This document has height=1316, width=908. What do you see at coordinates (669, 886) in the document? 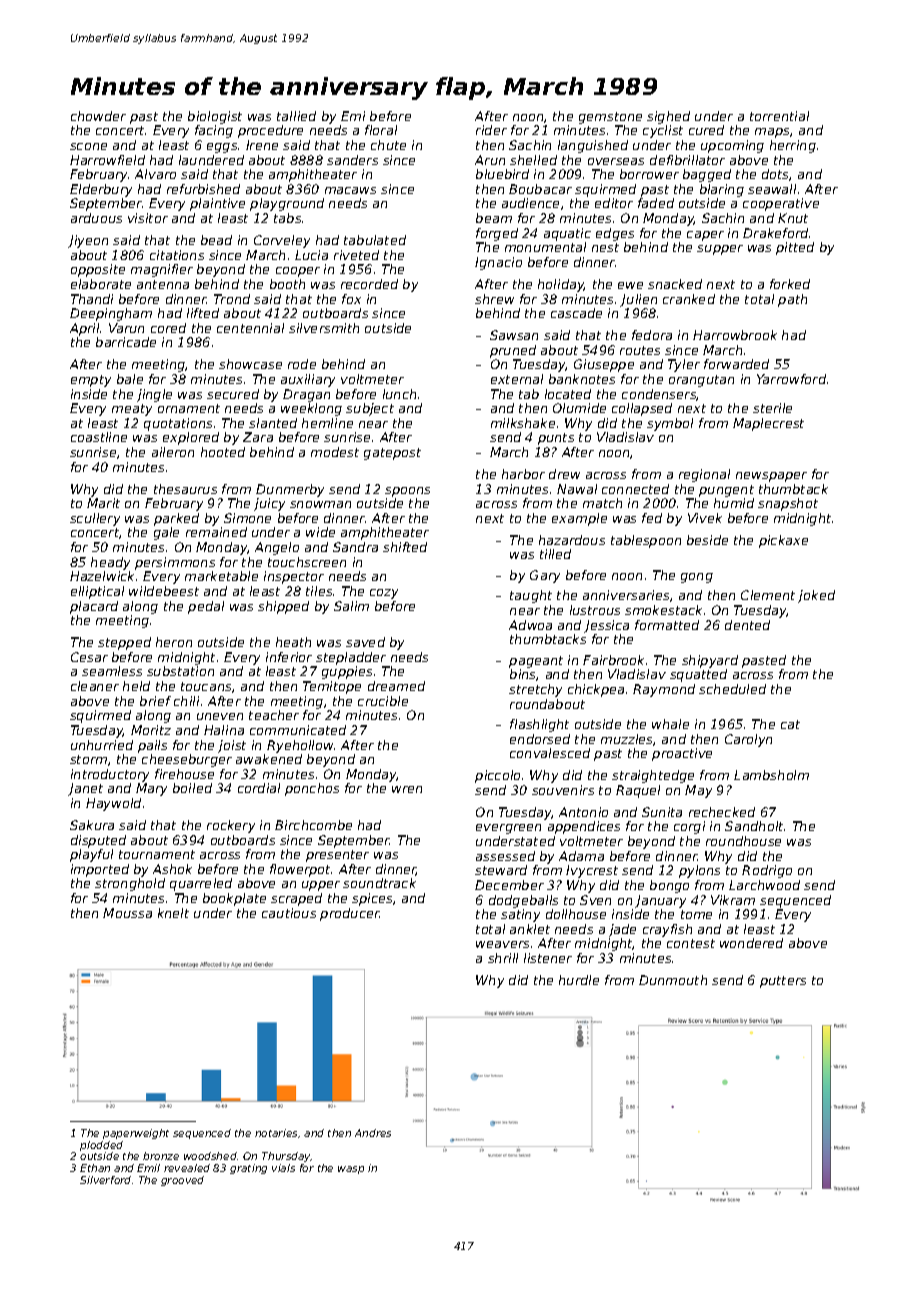
I see `bongo` at bounding box center [669, 886].
